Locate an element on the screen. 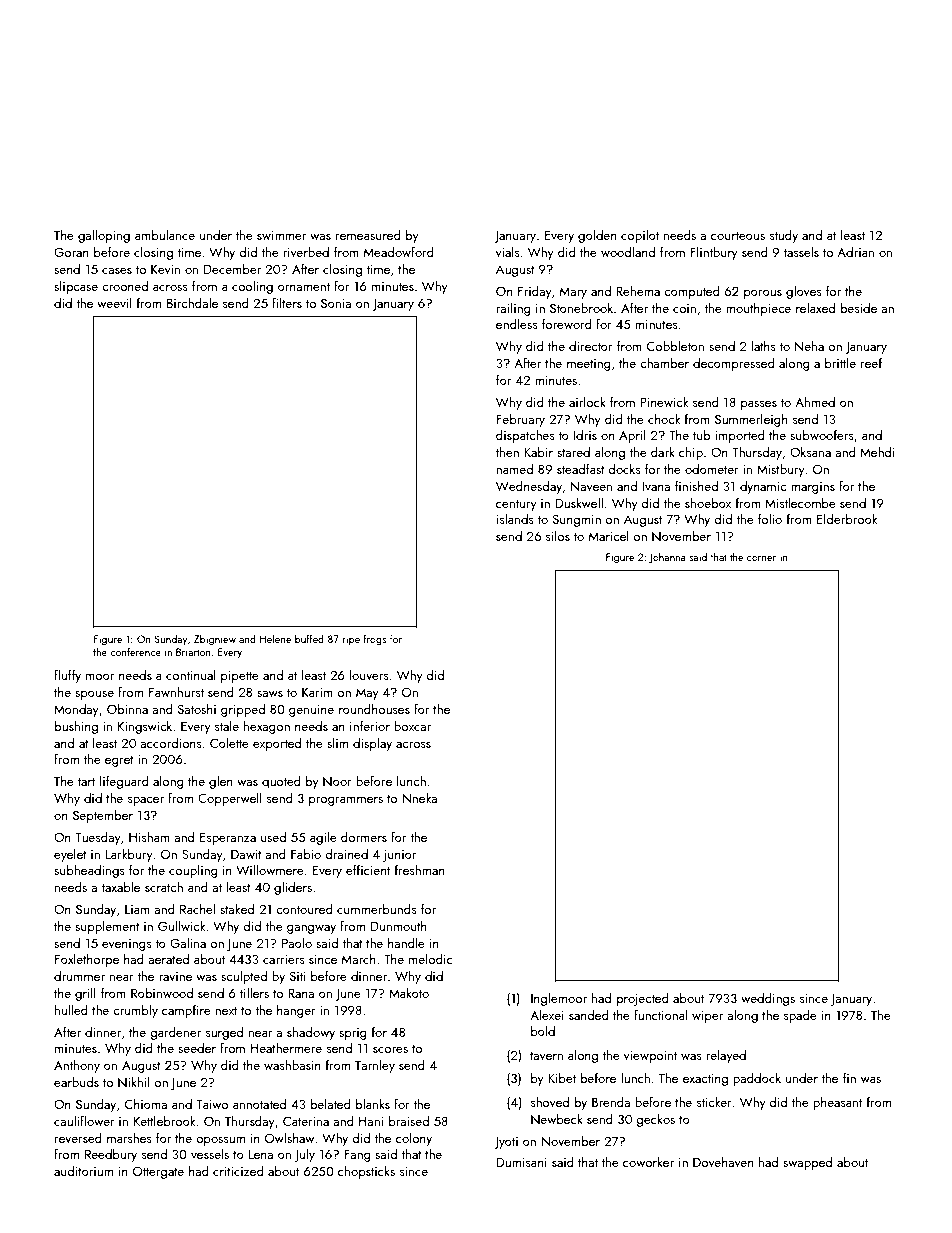 This screenshot has height=1233, width=952. conference is located at coordinates (135, 651).
